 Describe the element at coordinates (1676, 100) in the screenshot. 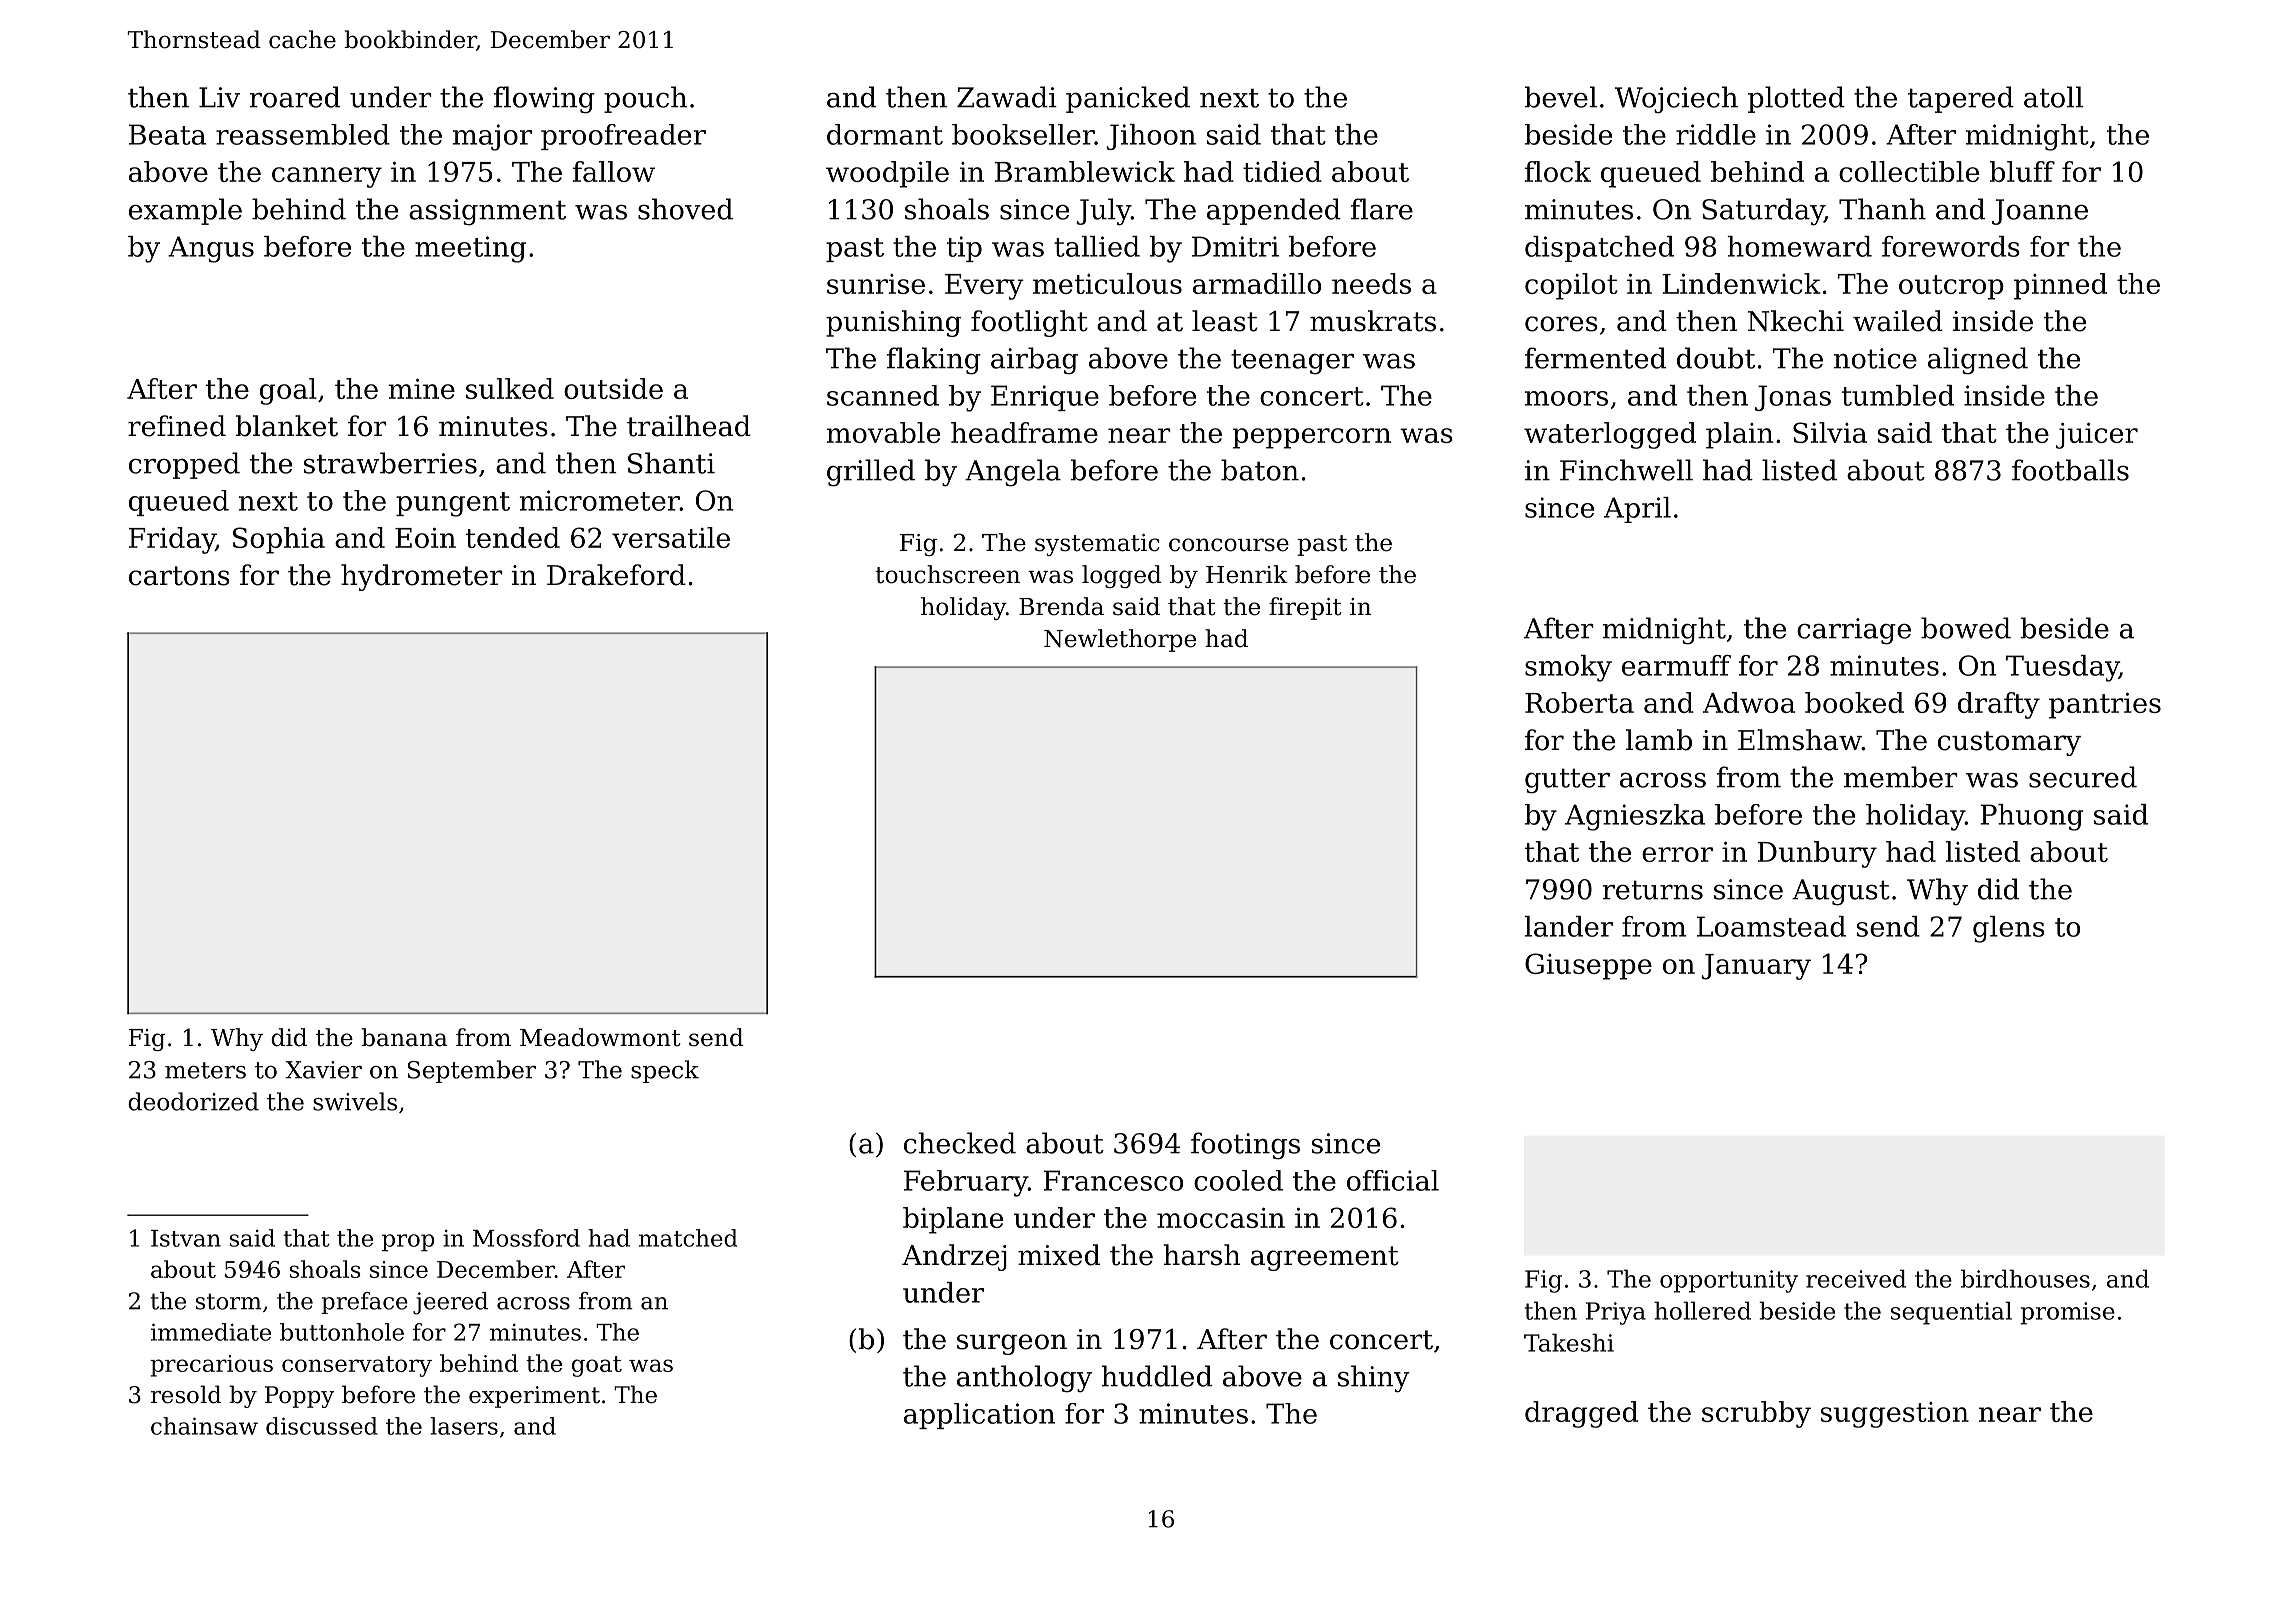

I see `Wojciech` at that location.
